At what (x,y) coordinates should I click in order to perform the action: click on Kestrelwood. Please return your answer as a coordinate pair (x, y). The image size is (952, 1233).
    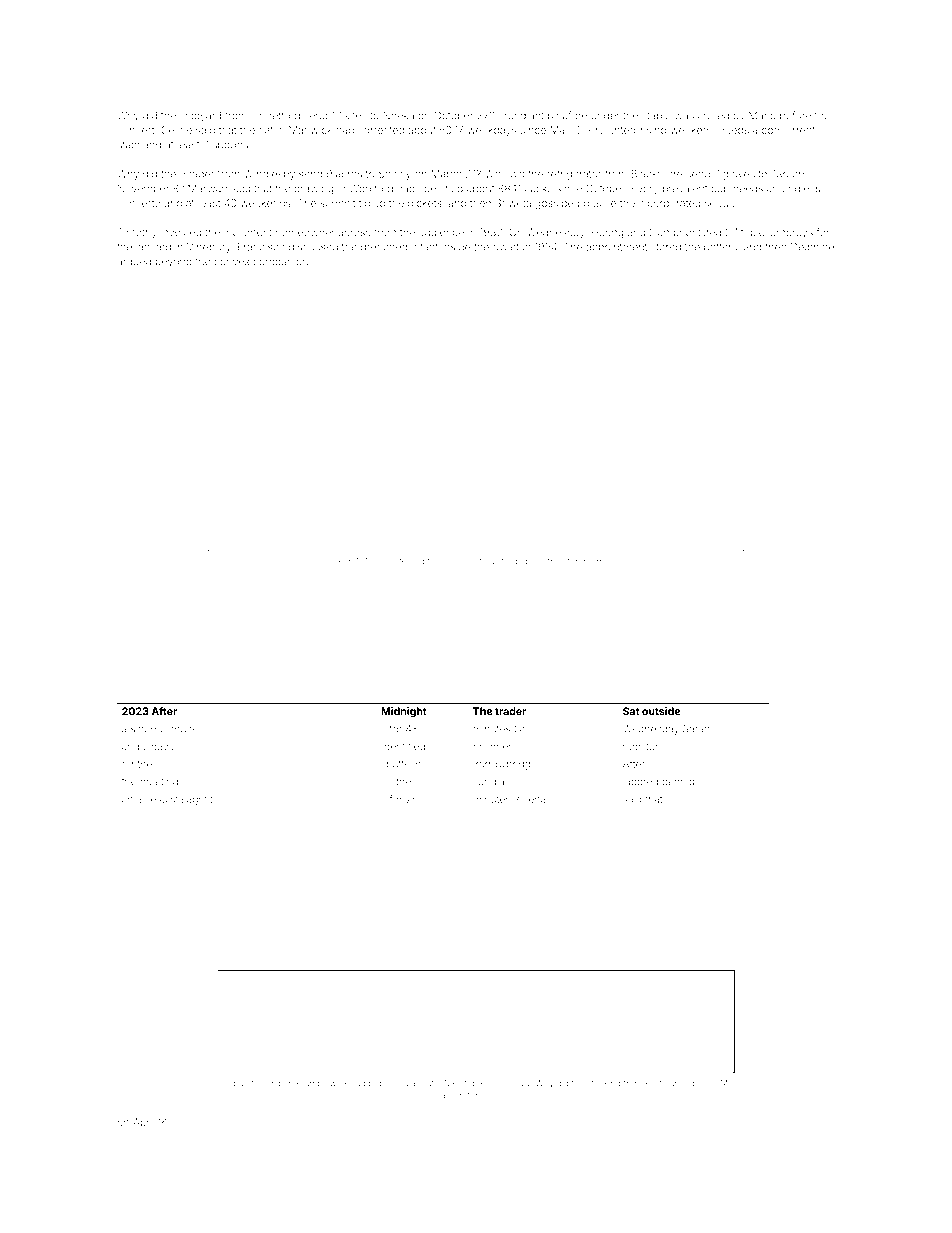
    Looking at the image, I should click on (669, 1083).
